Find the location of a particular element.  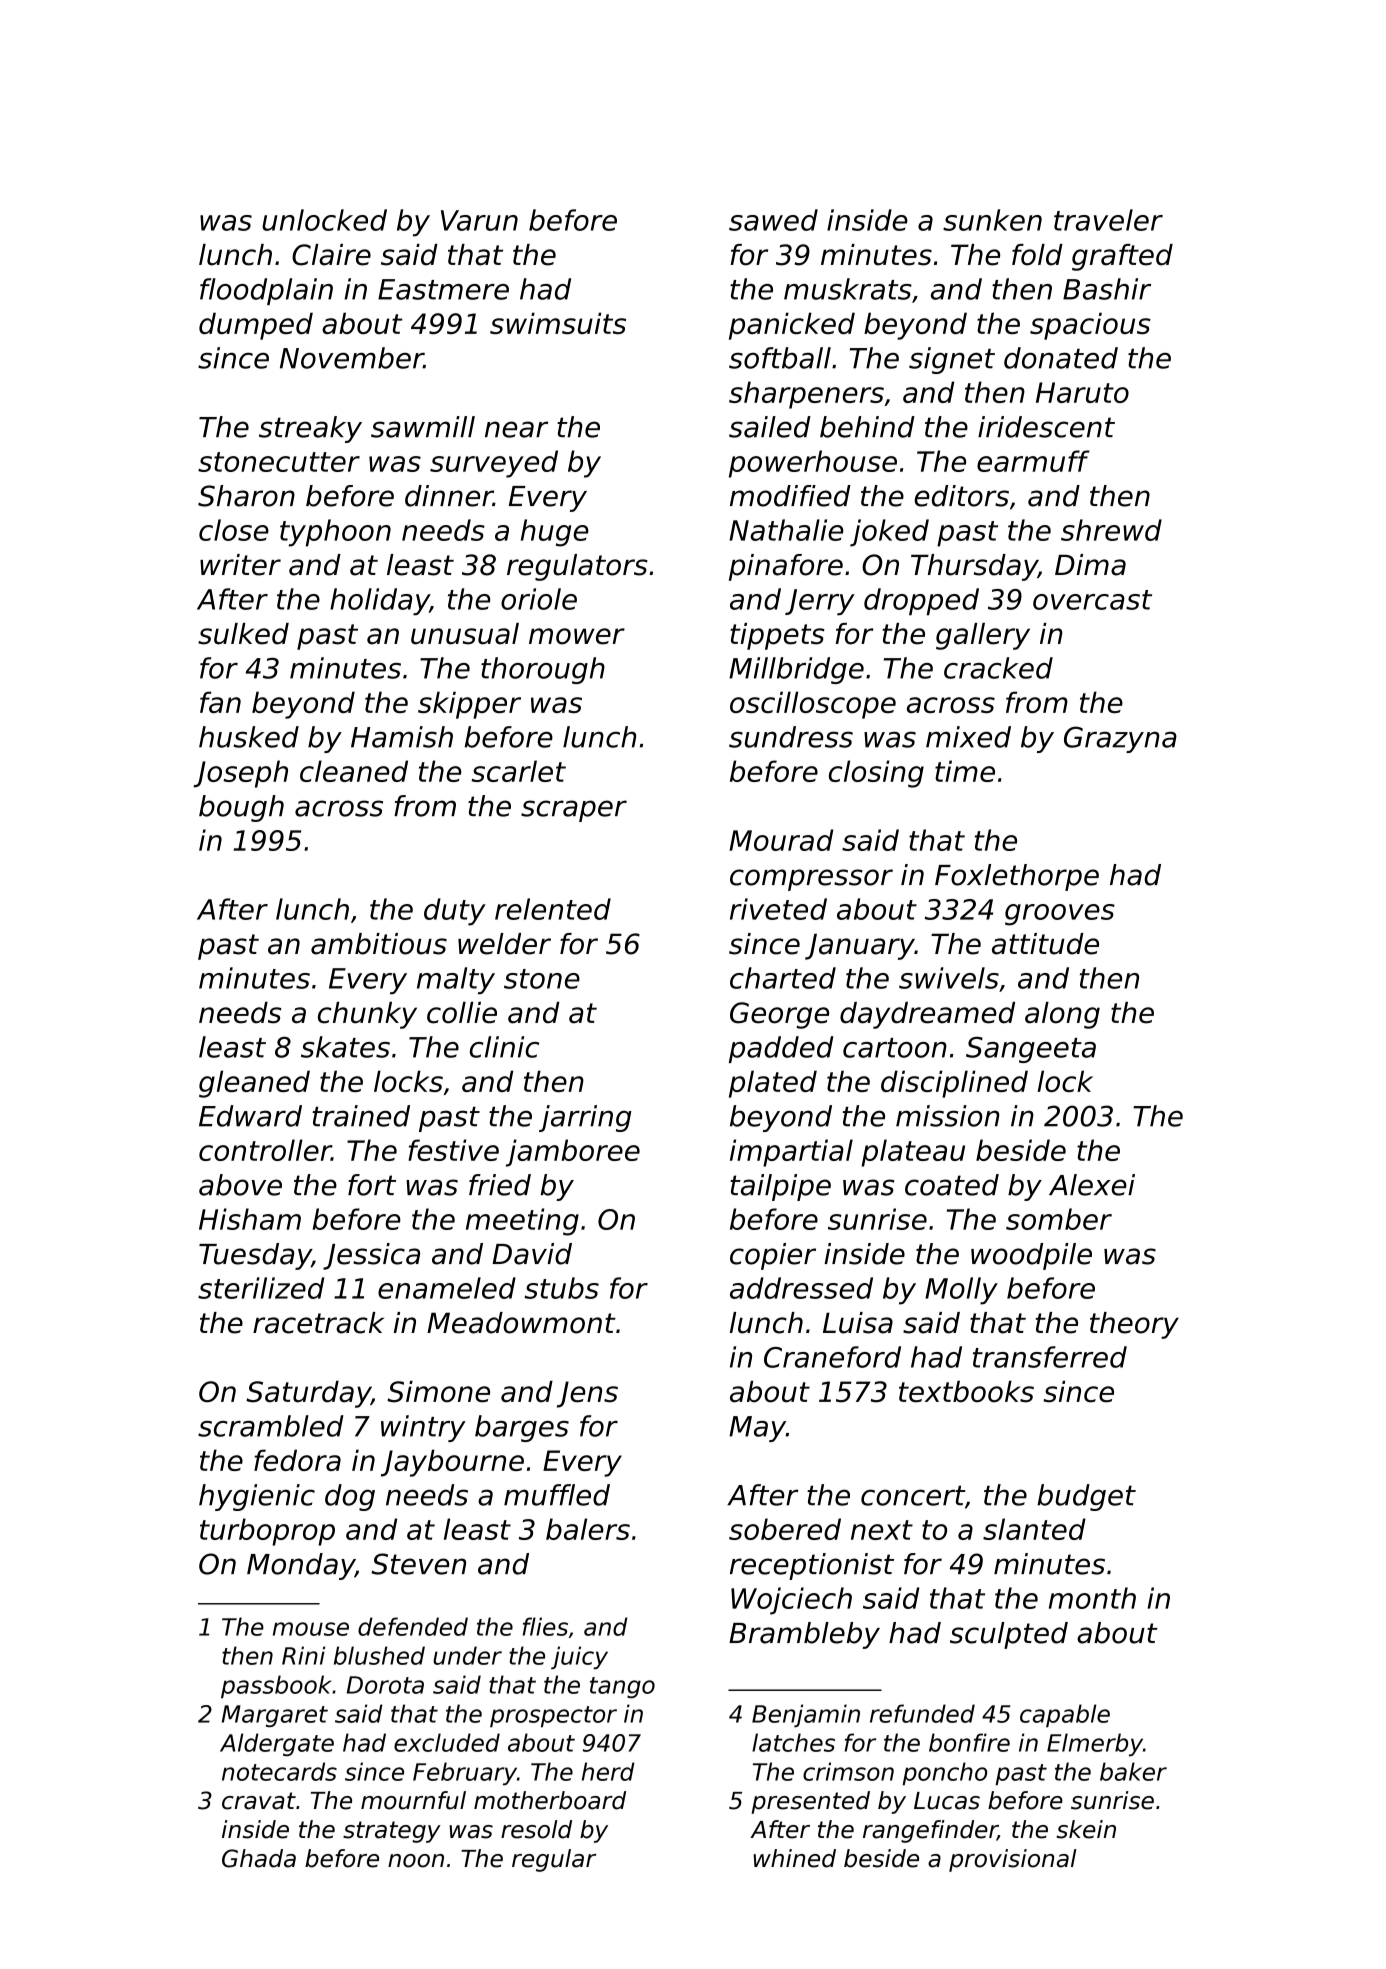

sobered is located at coordinates (785, 1529).
